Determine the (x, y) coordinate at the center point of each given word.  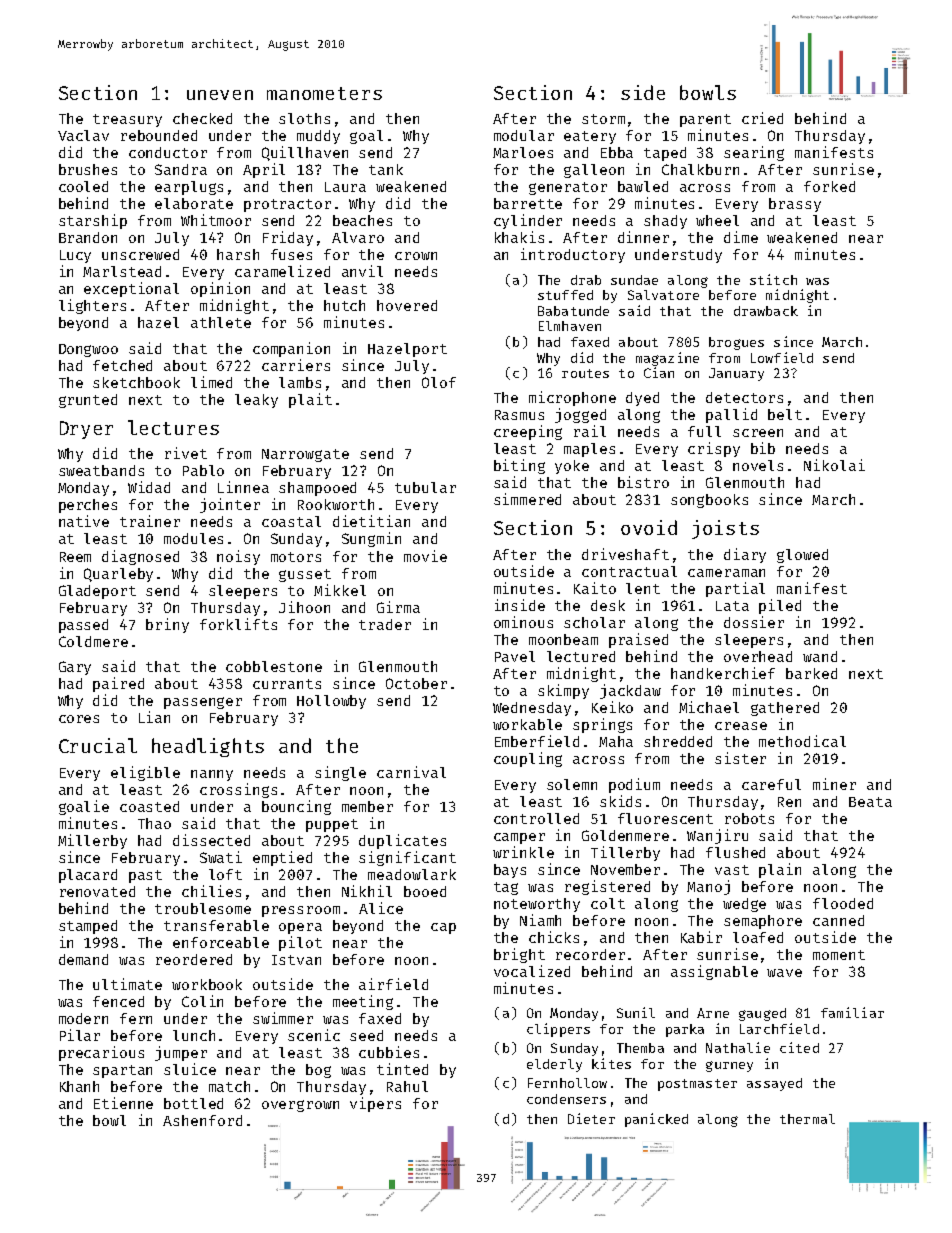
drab (586, 280)
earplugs (189, 188)
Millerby (92, 841)
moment (839, 955)
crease (741, 726)
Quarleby (118, 575)
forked (829, 186)
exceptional (131, 289)
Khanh (79, 1086)
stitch (773, 279)
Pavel (515, 656)
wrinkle (523, 852)
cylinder (528, 221)
